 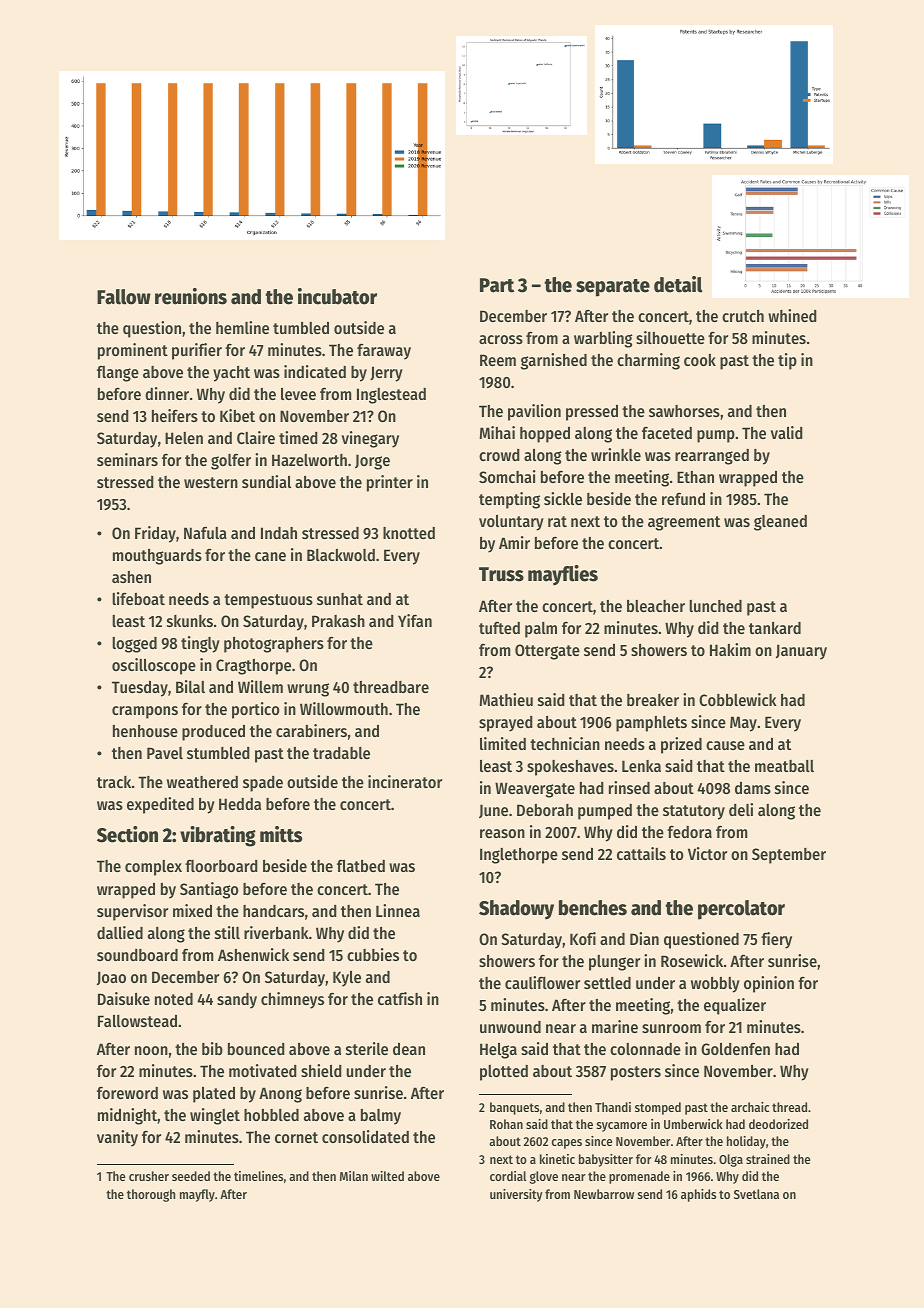 I want to click on detail, so click(x=678, y=284).
